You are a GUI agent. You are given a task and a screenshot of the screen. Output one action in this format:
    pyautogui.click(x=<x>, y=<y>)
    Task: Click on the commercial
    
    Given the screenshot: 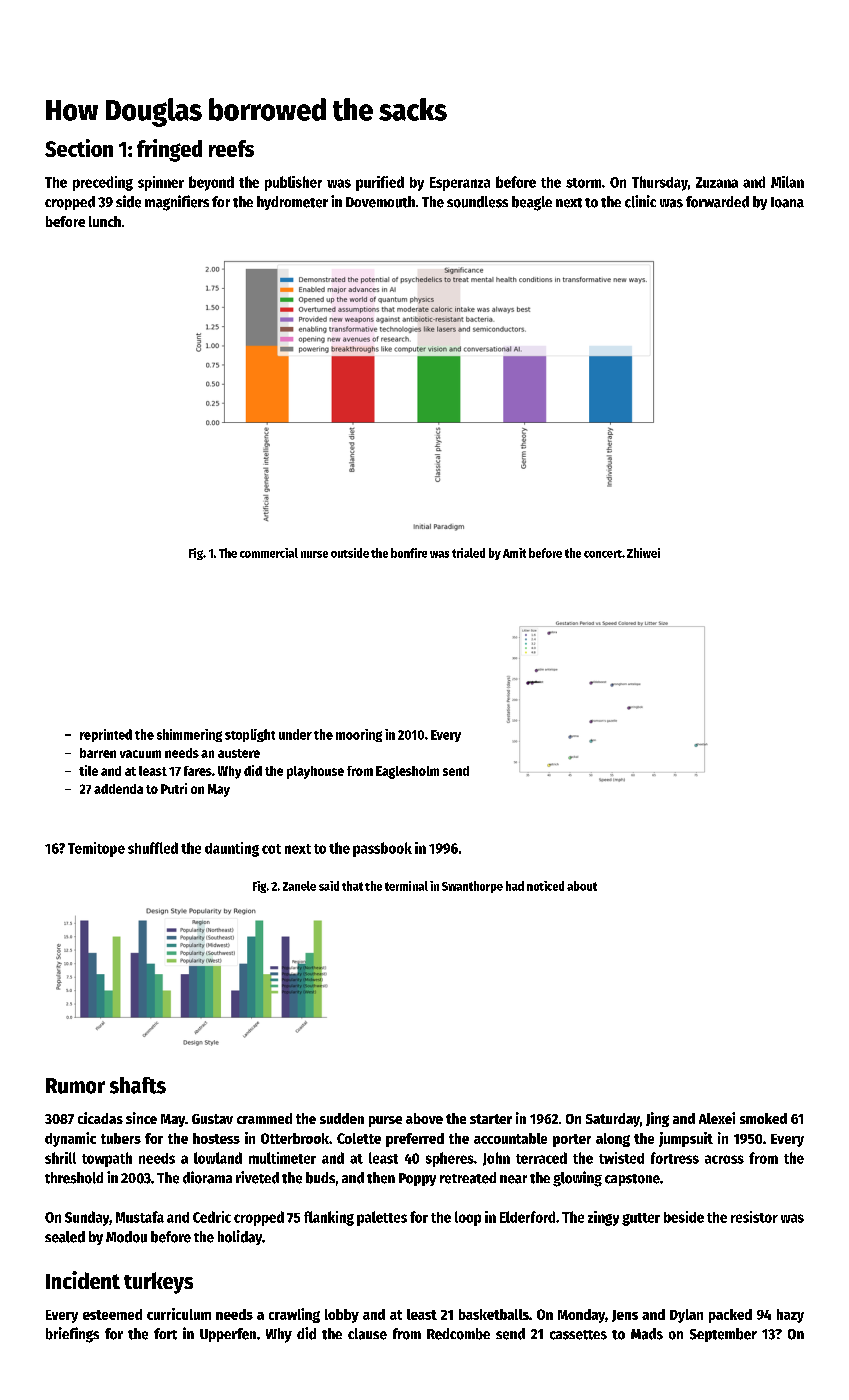 What is the action you would take?
    pyautogui.click(x=269, y=553)
